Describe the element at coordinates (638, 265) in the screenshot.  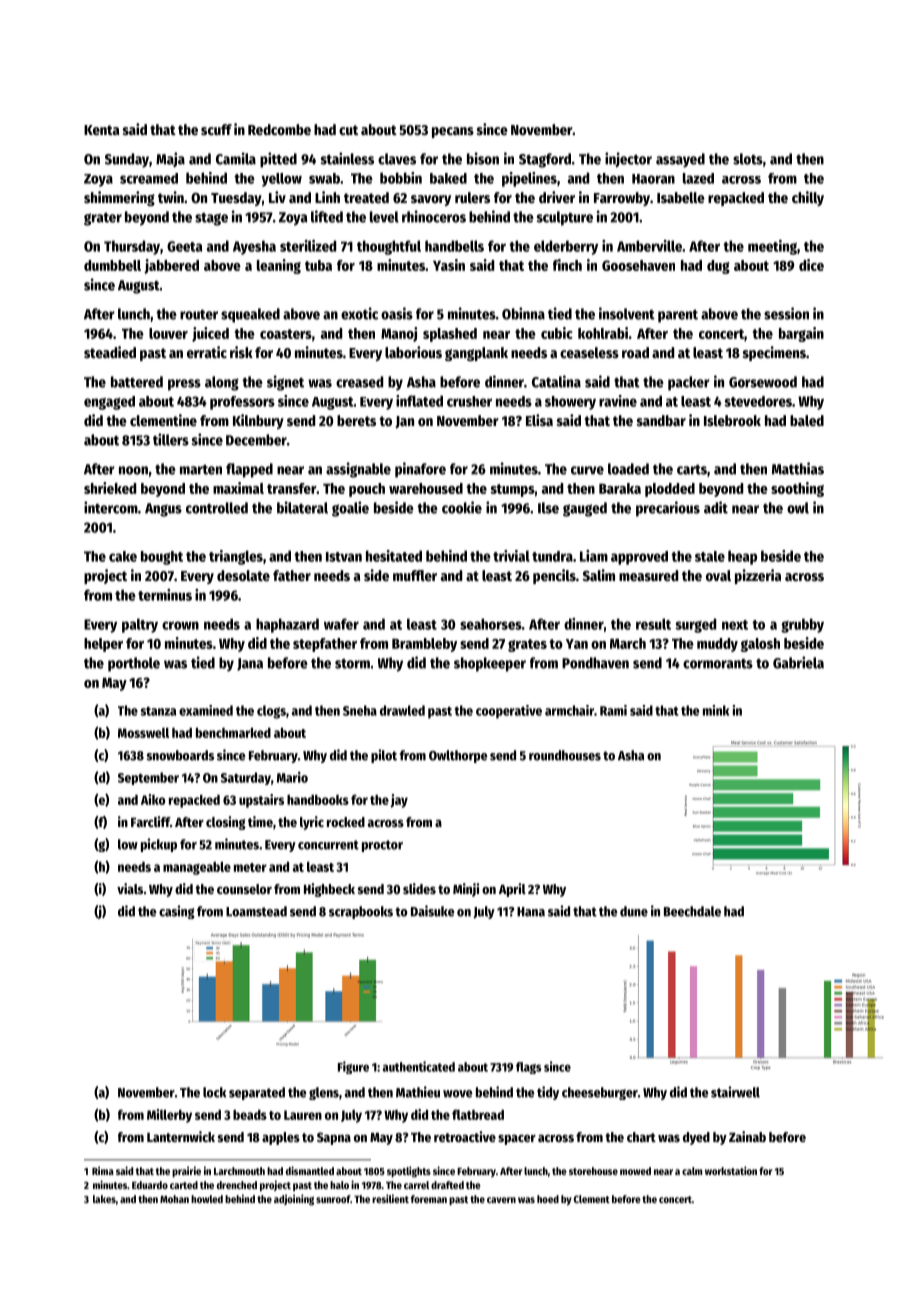
I see `Goosehaven` at that location.
